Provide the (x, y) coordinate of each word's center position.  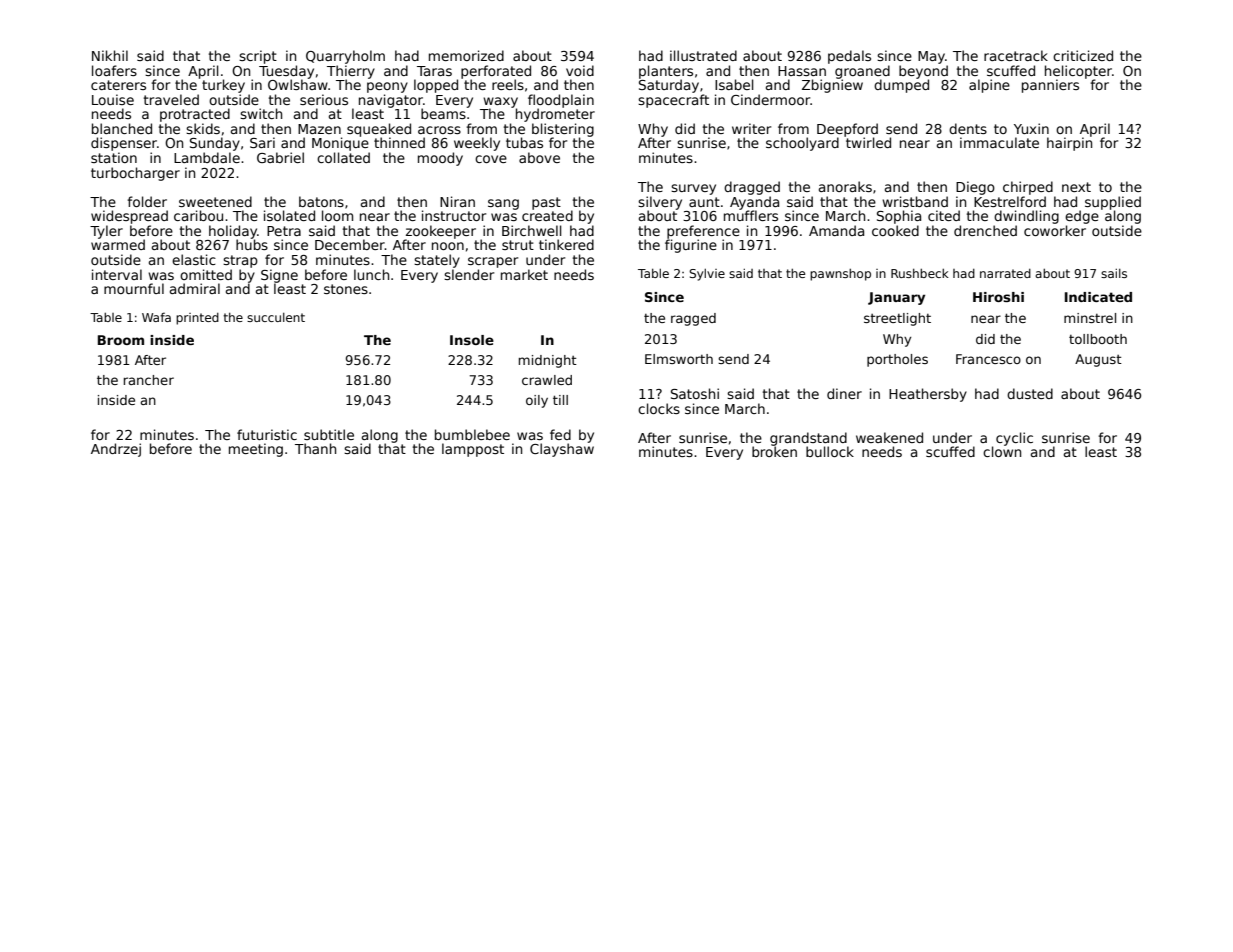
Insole (472, 340)
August (1098, 360)
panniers (1050, 86)
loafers (114, 70)
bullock (830, 451)
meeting (256, 450)
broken (774, 451)
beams (443, 113)
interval (117, 274)
